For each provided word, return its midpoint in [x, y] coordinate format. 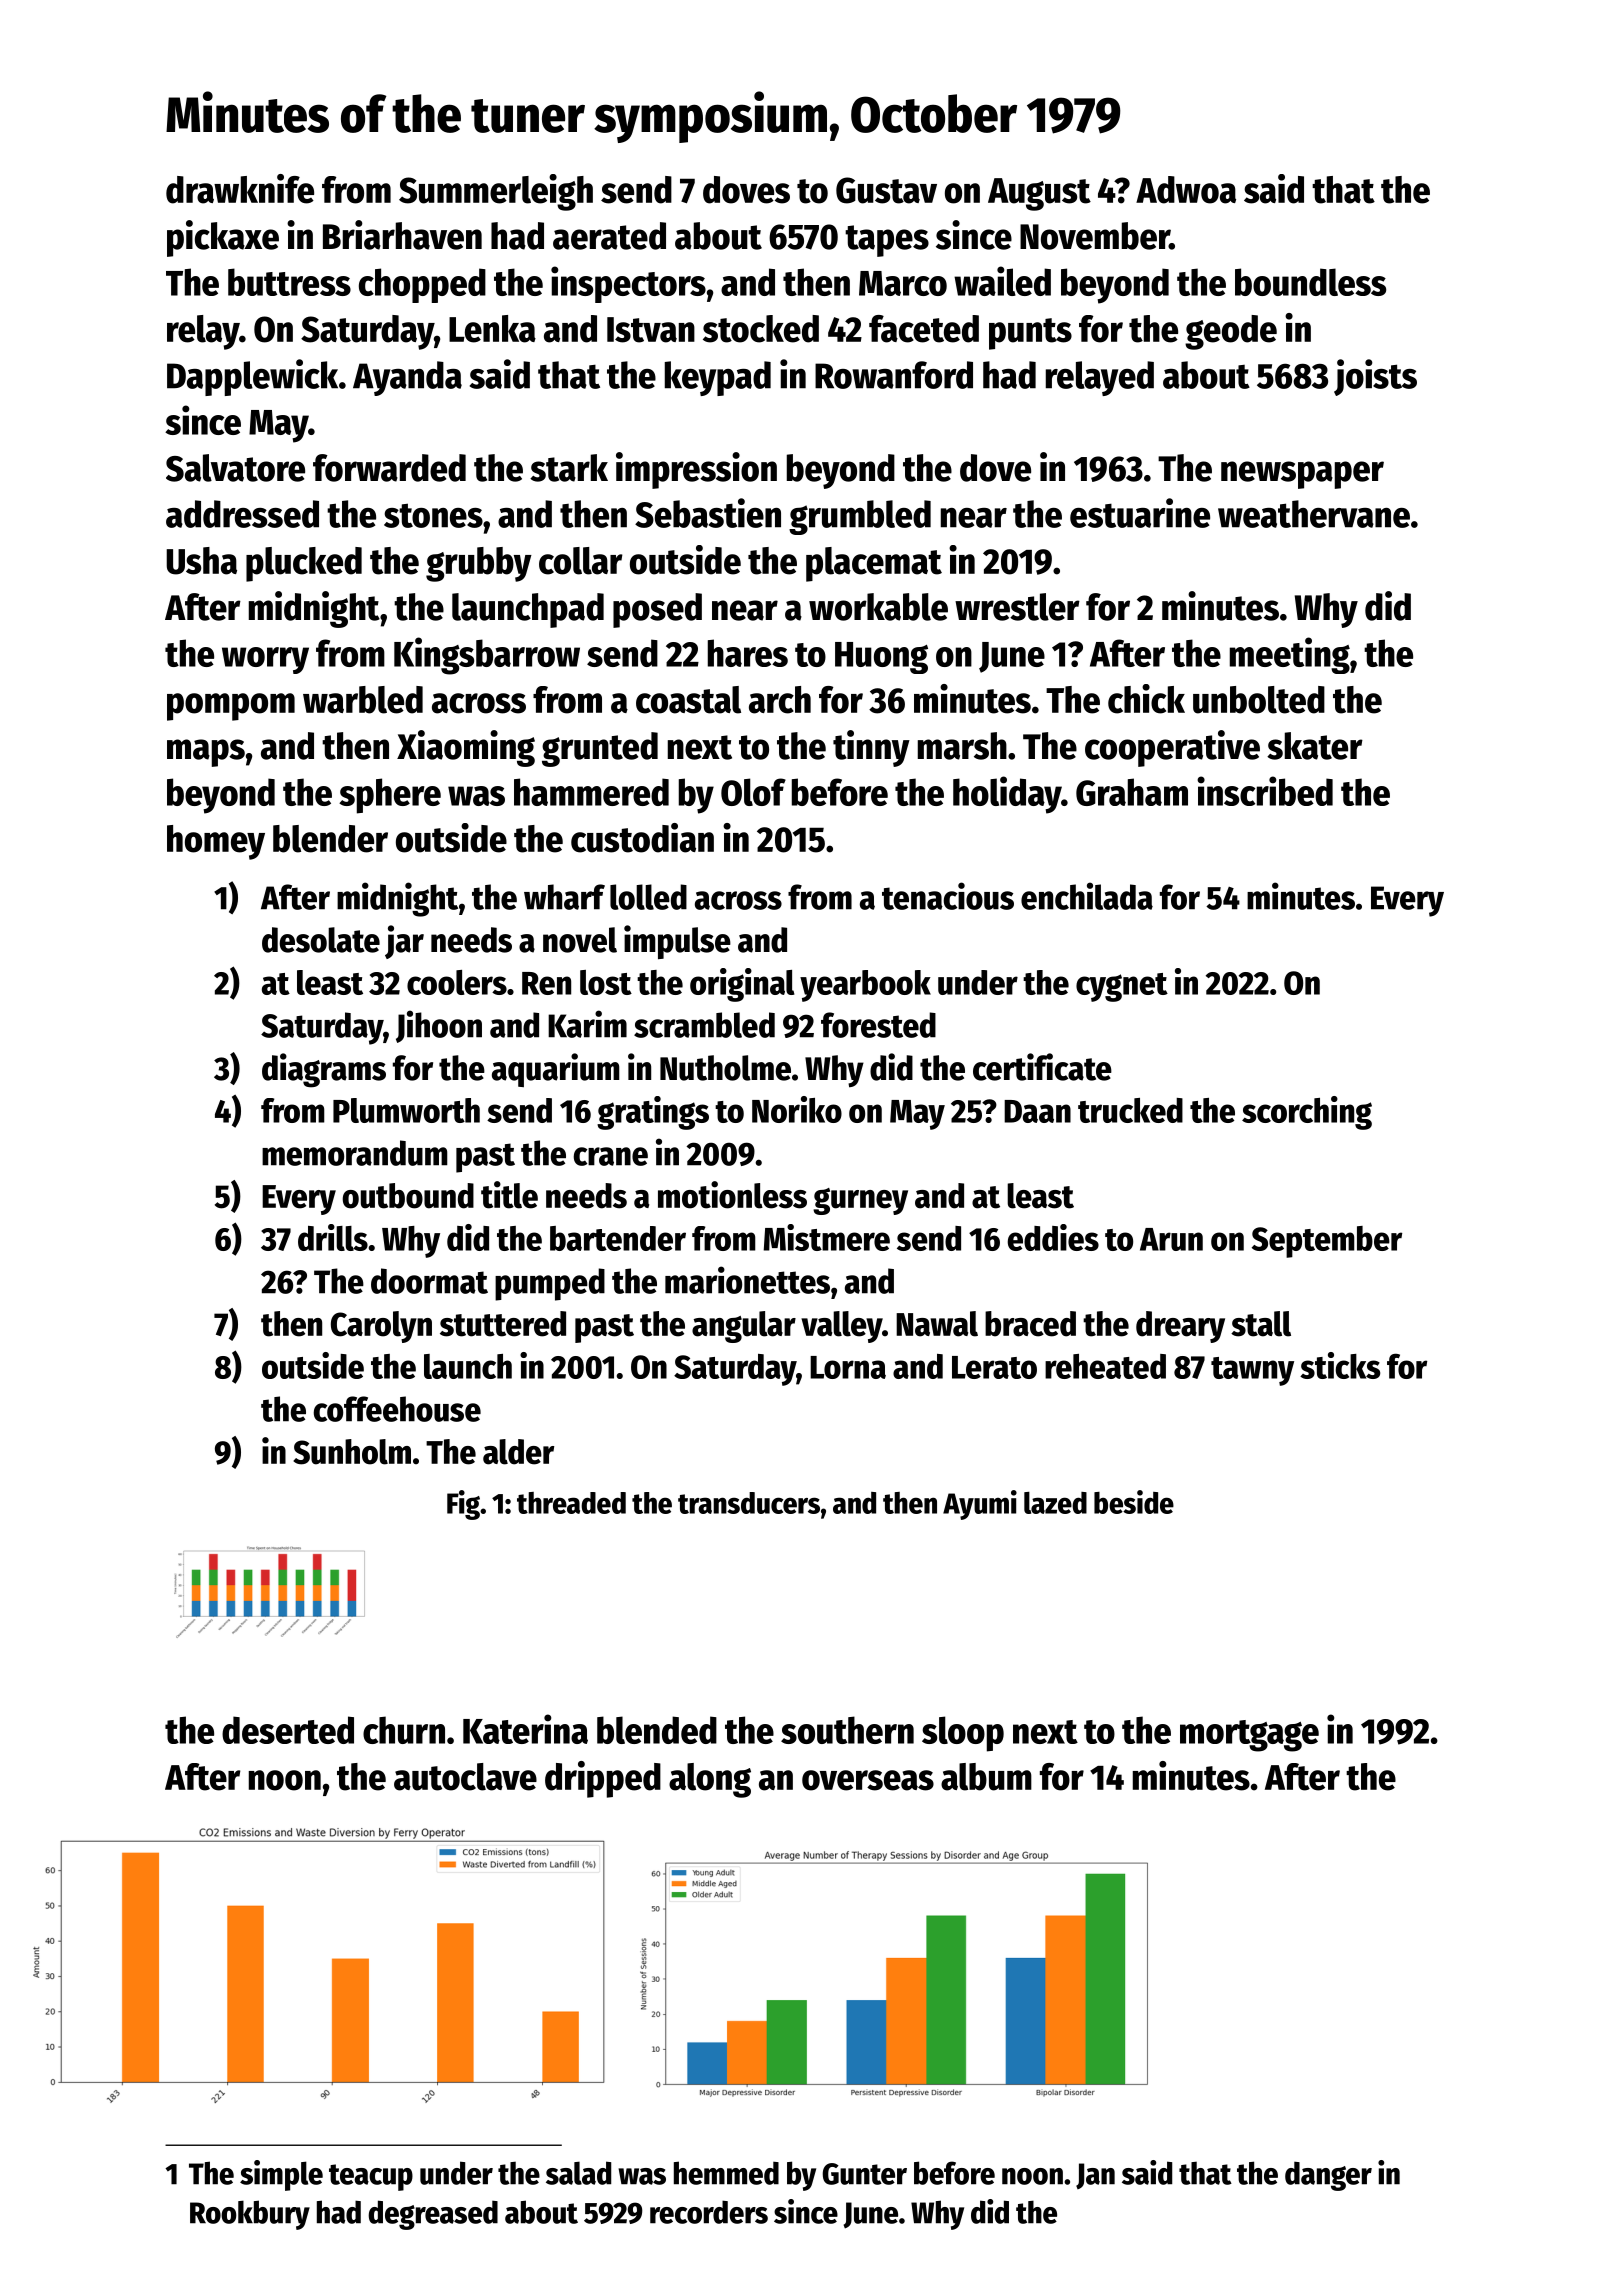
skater [1315, 746]
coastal [688, 700]
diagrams [324, 1070]
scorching [1307, 1113]
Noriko [797, 1109]
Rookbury [250, 2215]
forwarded [389, 468]
